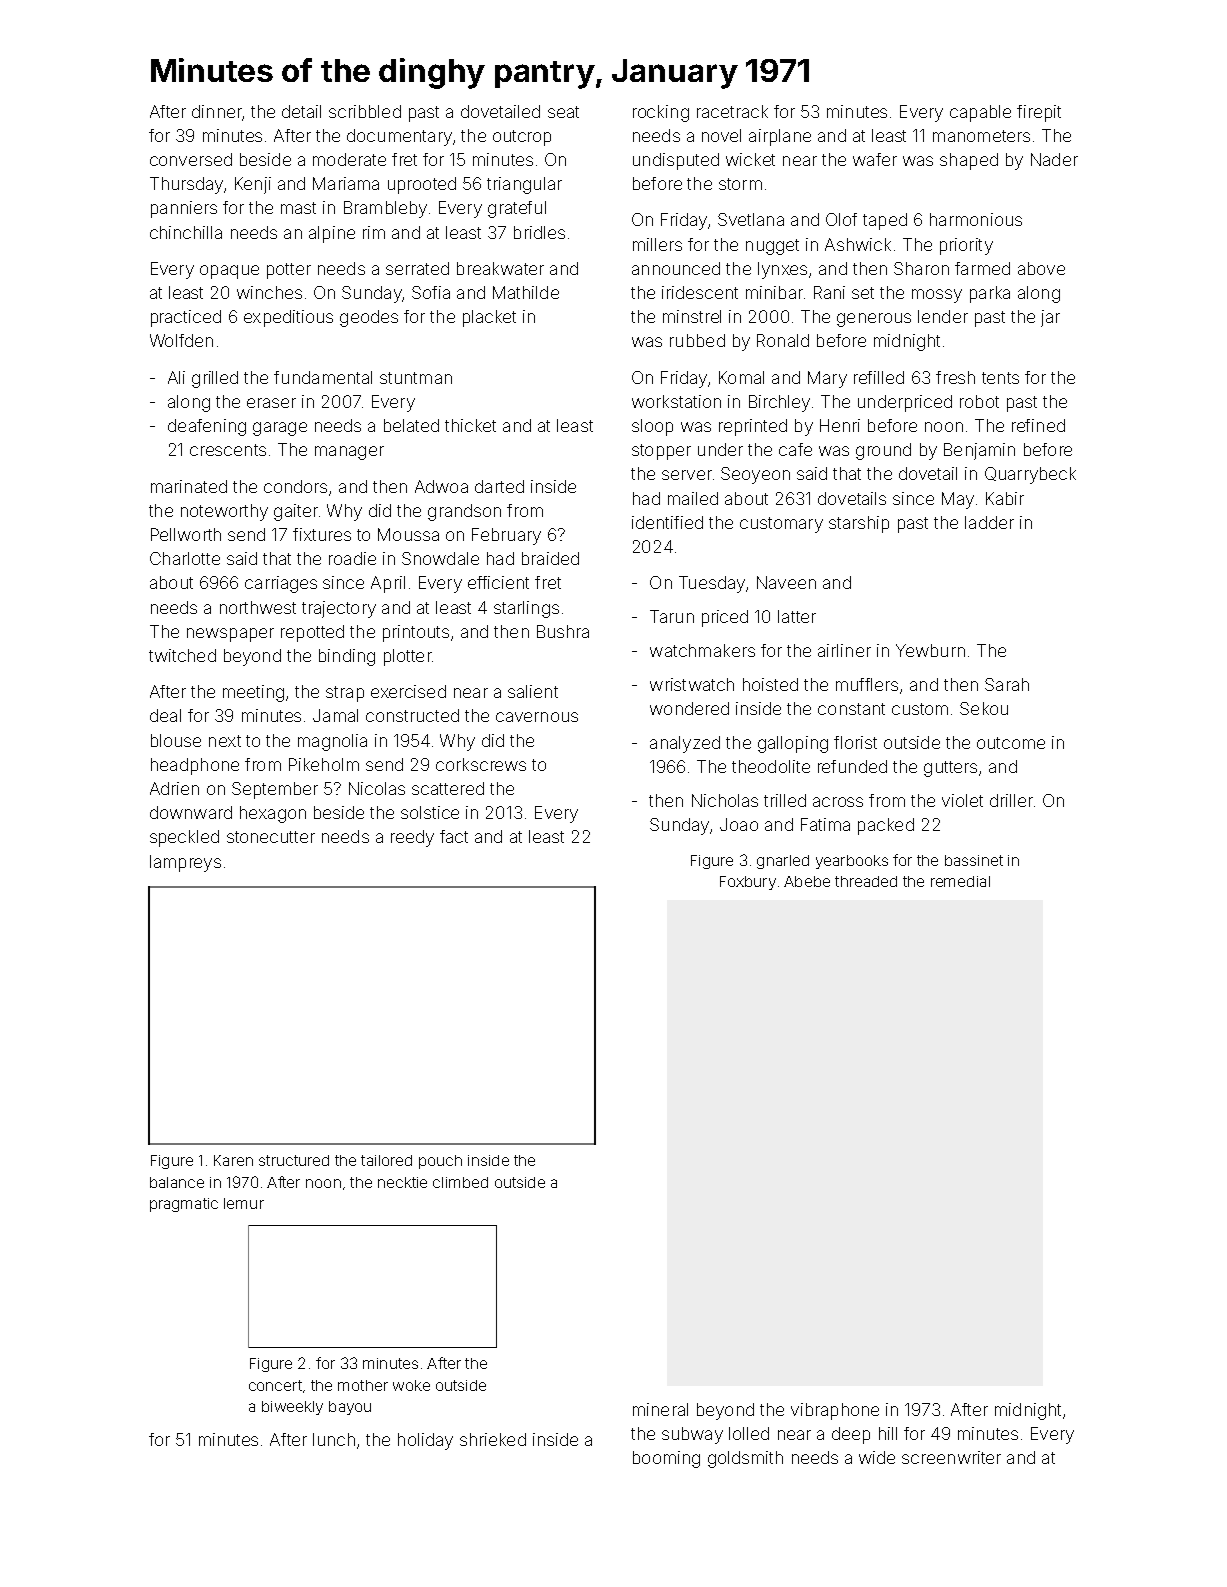 This screenshot has height=1587, width=1227. What do you see at coordinates (292, 1408) in the screenshot?
I see `biweekly` at bounding box center [292, 1408].
